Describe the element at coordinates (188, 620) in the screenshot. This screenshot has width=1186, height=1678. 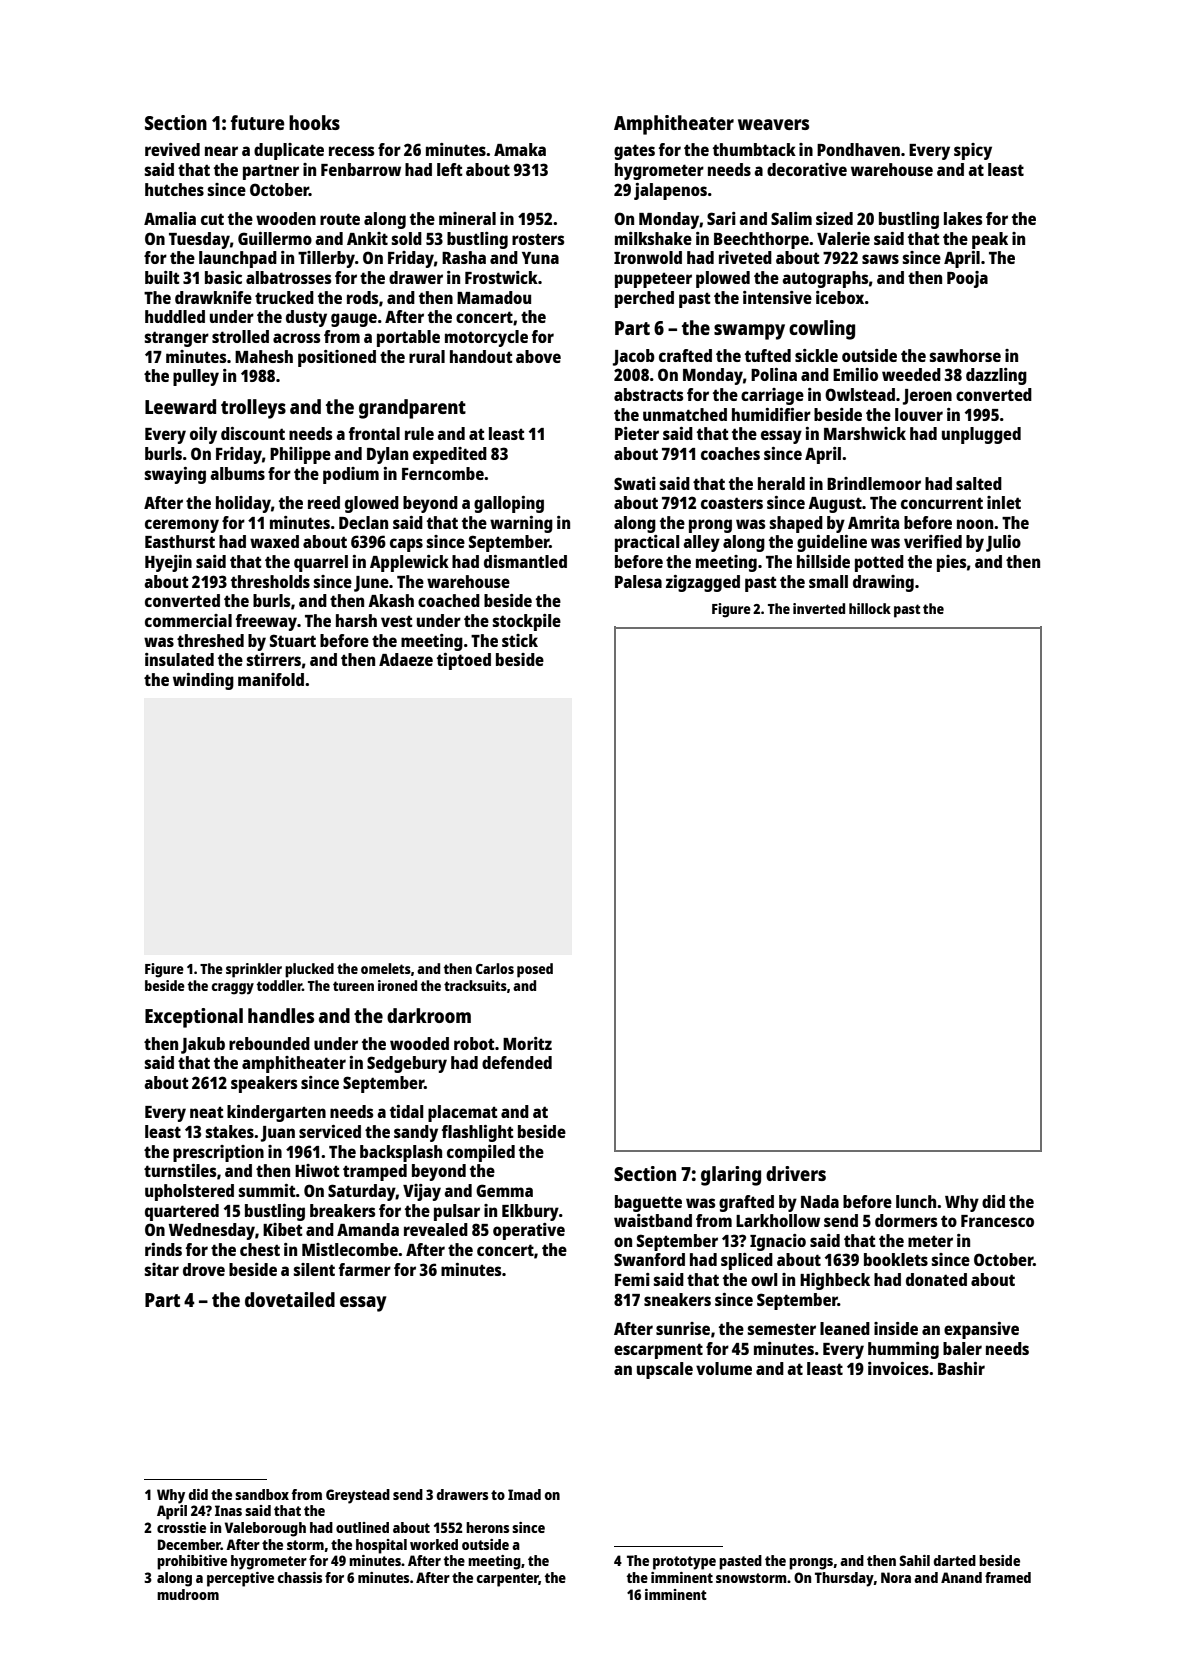
I see `commercial` at that location.
